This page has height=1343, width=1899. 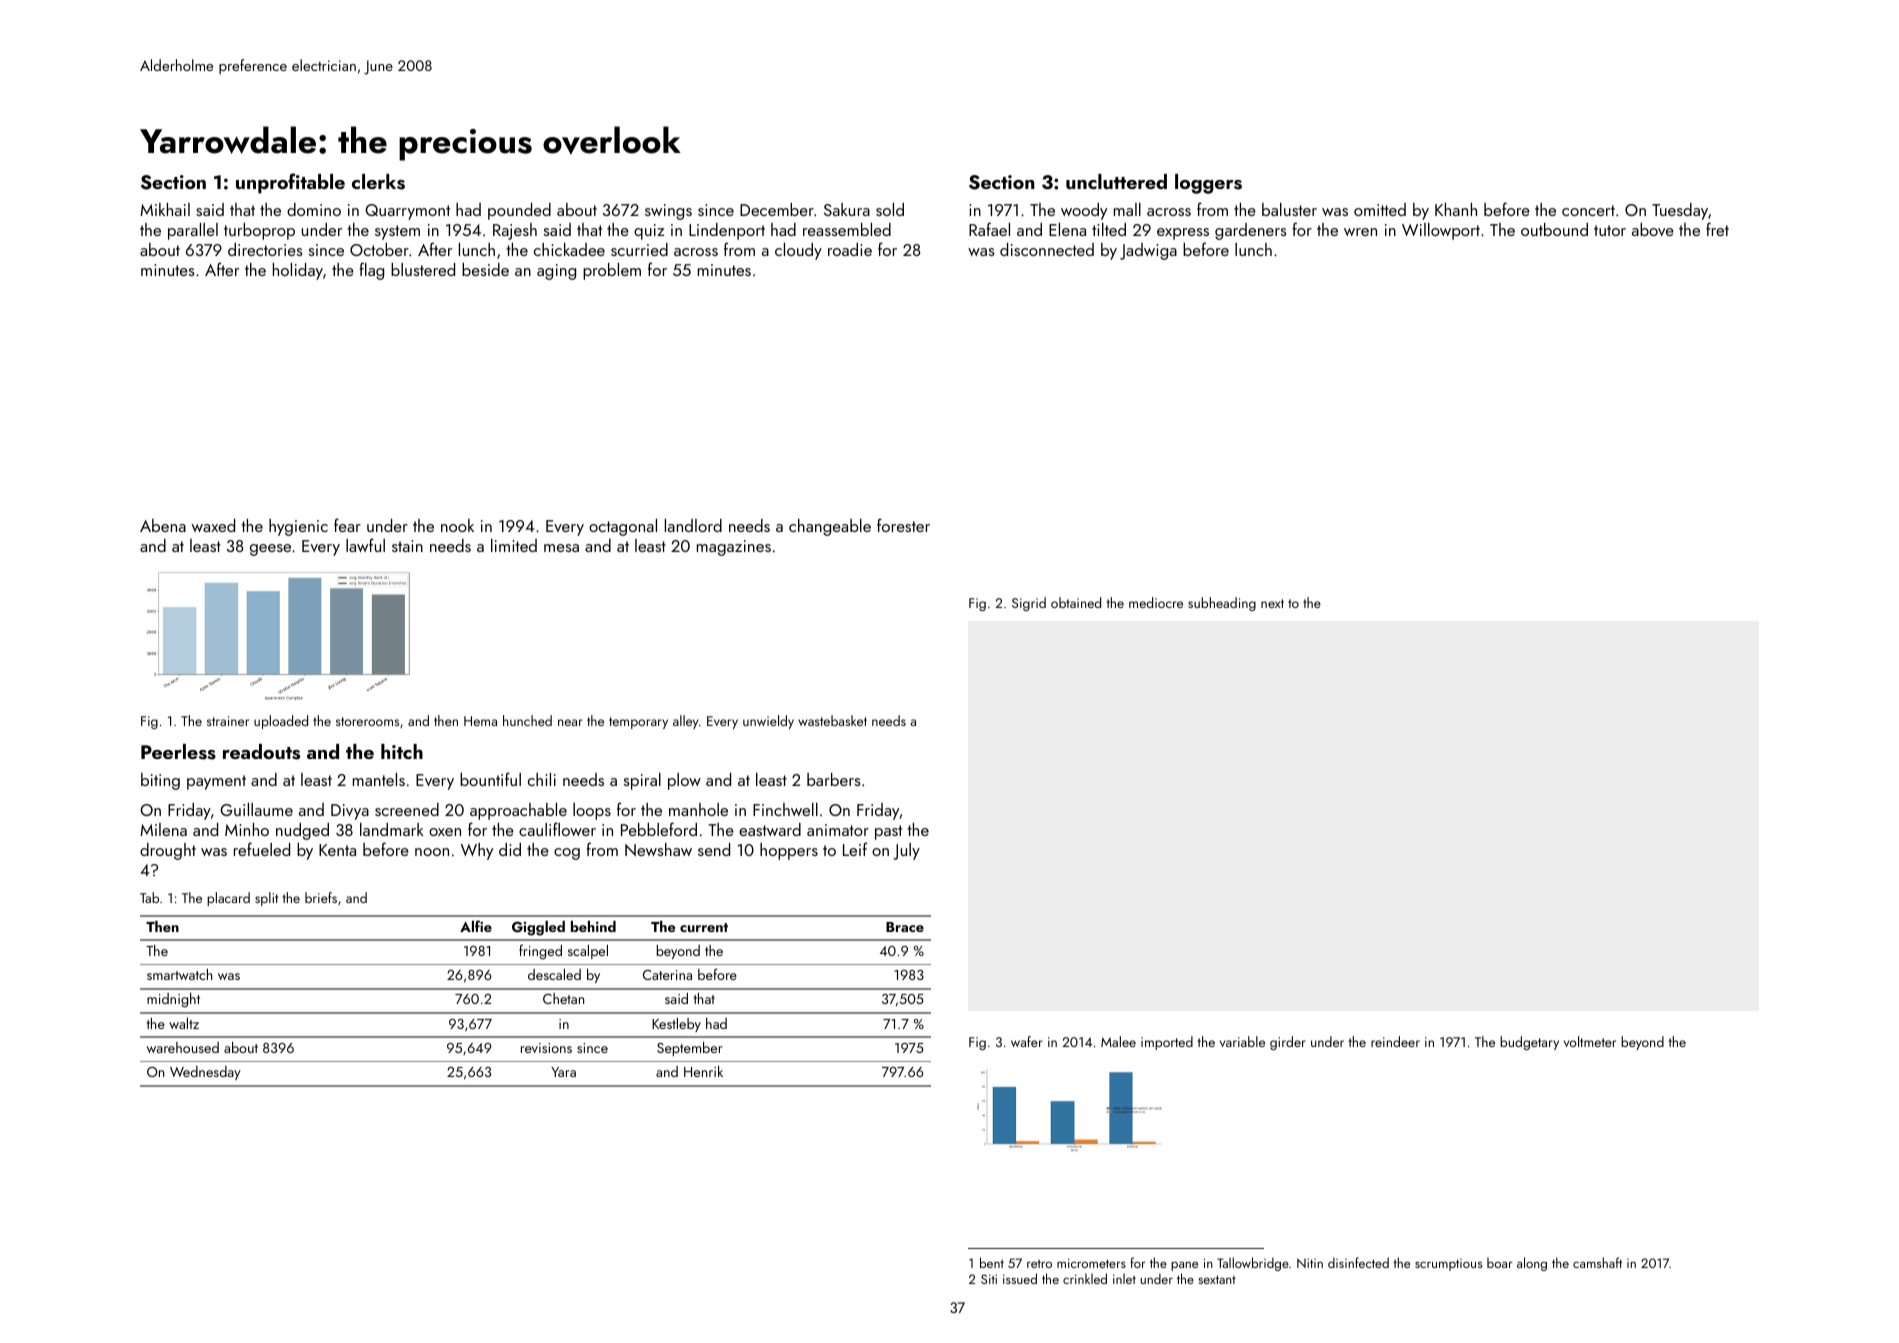 What do you see at coordinates (527, 720) in the page?
I see `hunched` at bounding box center [527, 720].
